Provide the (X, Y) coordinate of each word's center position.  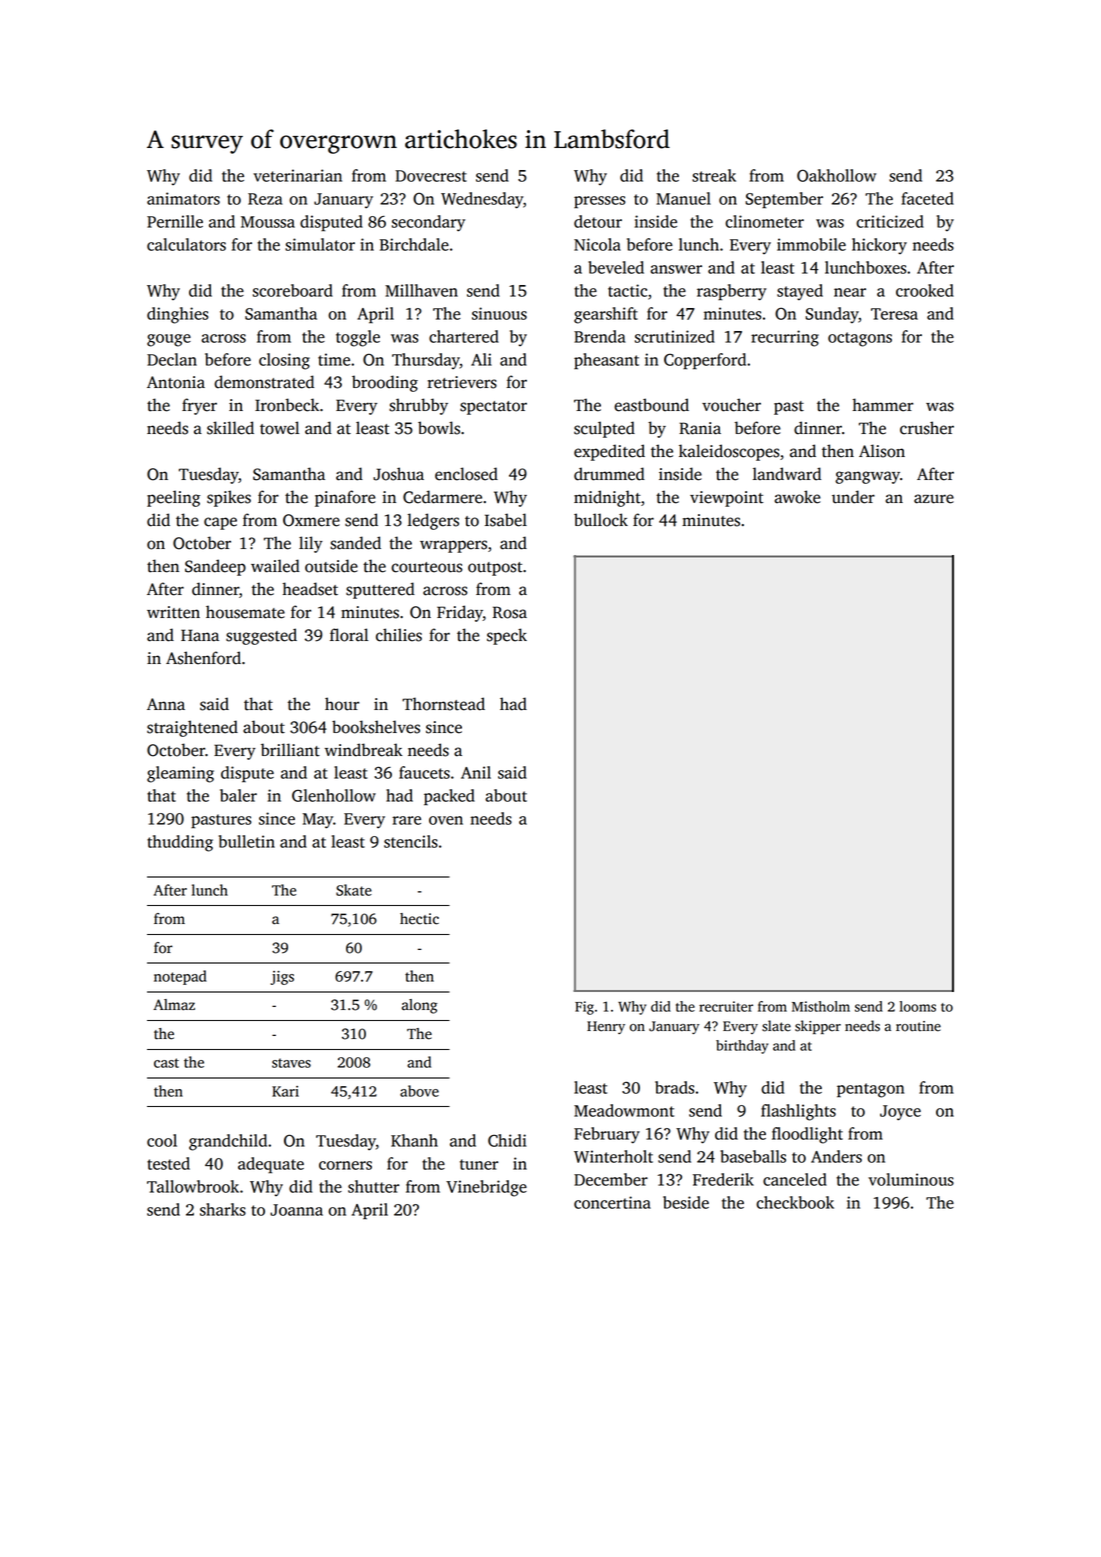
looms (918, 1006)
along (419, 1006)
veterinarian (297, 175)
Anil (476, 772)
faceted (927, 198)
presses (599, 202)
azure (934, 499)
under (853, 497)
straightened (192, 728)
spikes (229, 498)
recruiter (726, 1006)
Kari (285, 1091)
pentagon (870, 1090)
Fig (584, 1008)
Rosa (510, 612)
